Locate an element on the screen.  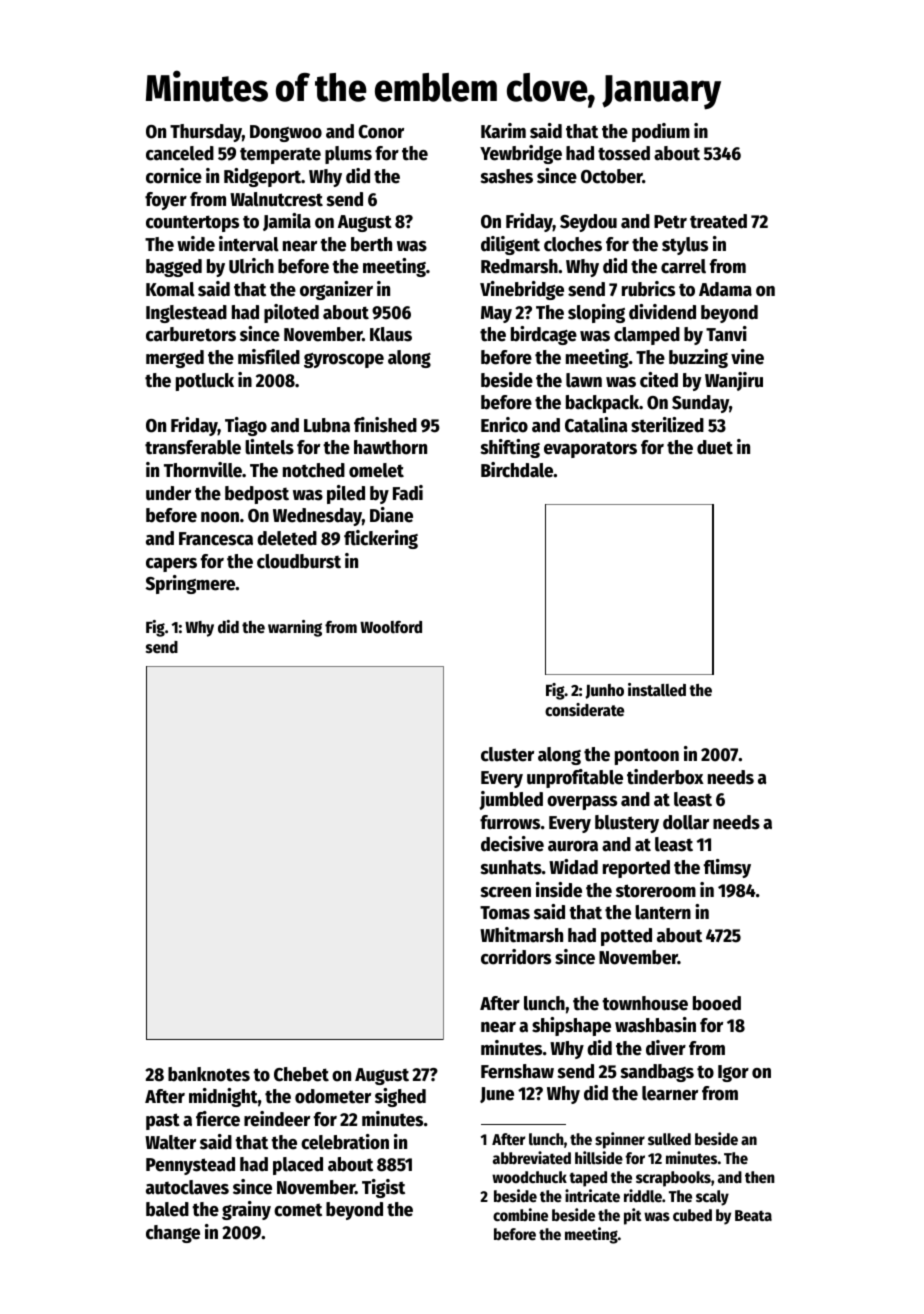
capers is located at coordinates (171, 565).
